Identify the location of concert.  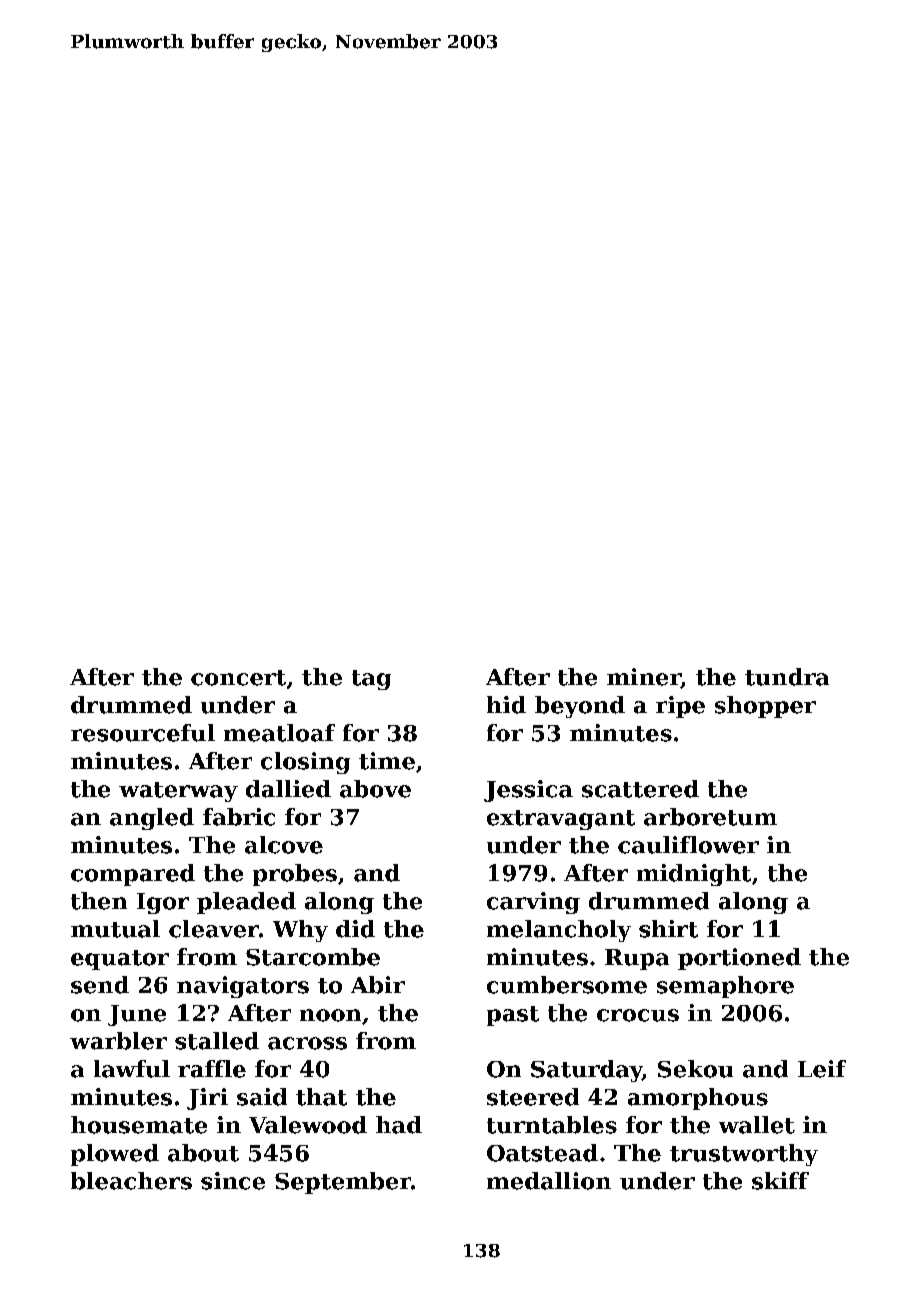
(238, 678).
